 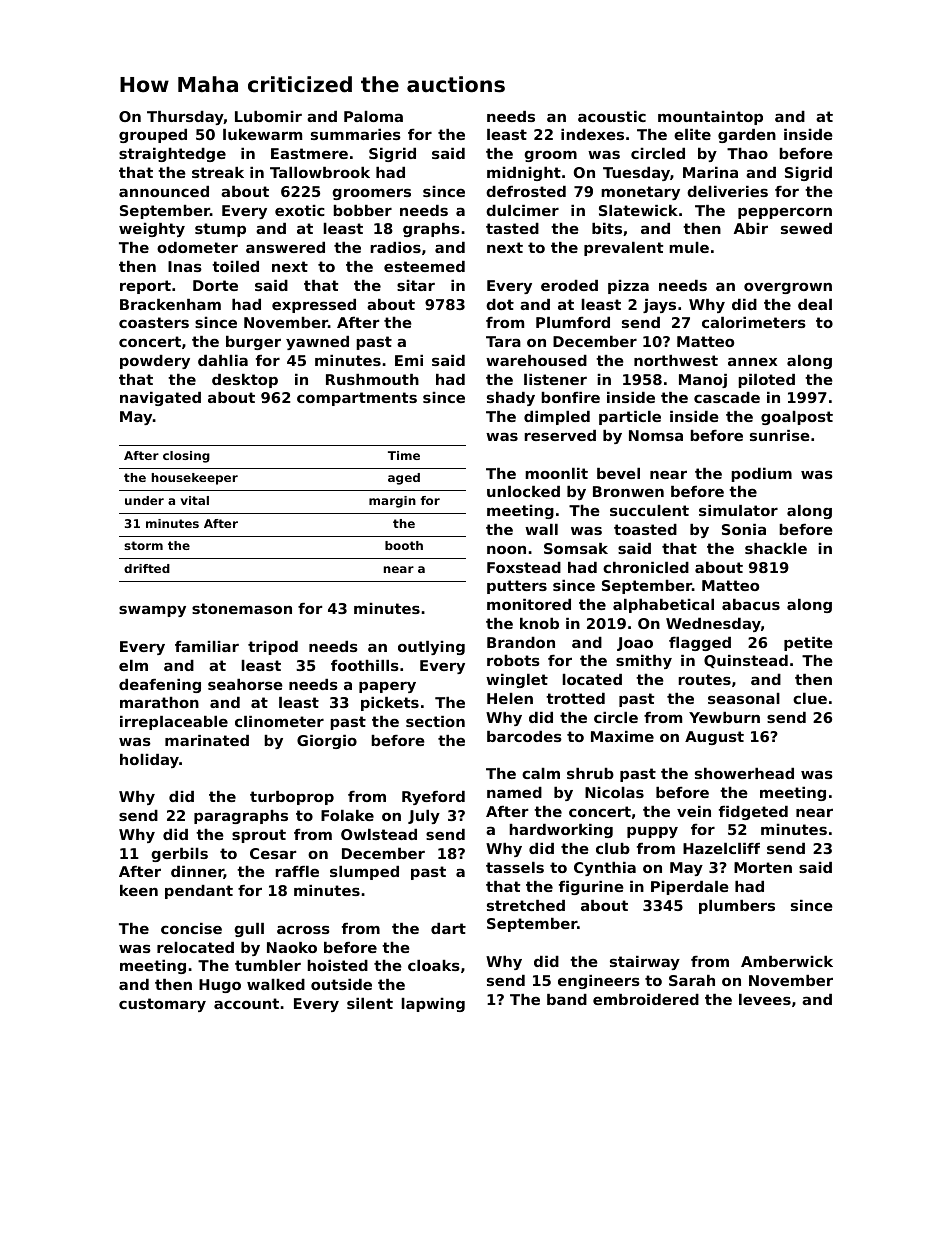 I want to click on Nomsa, so click(x=656, y=435).
